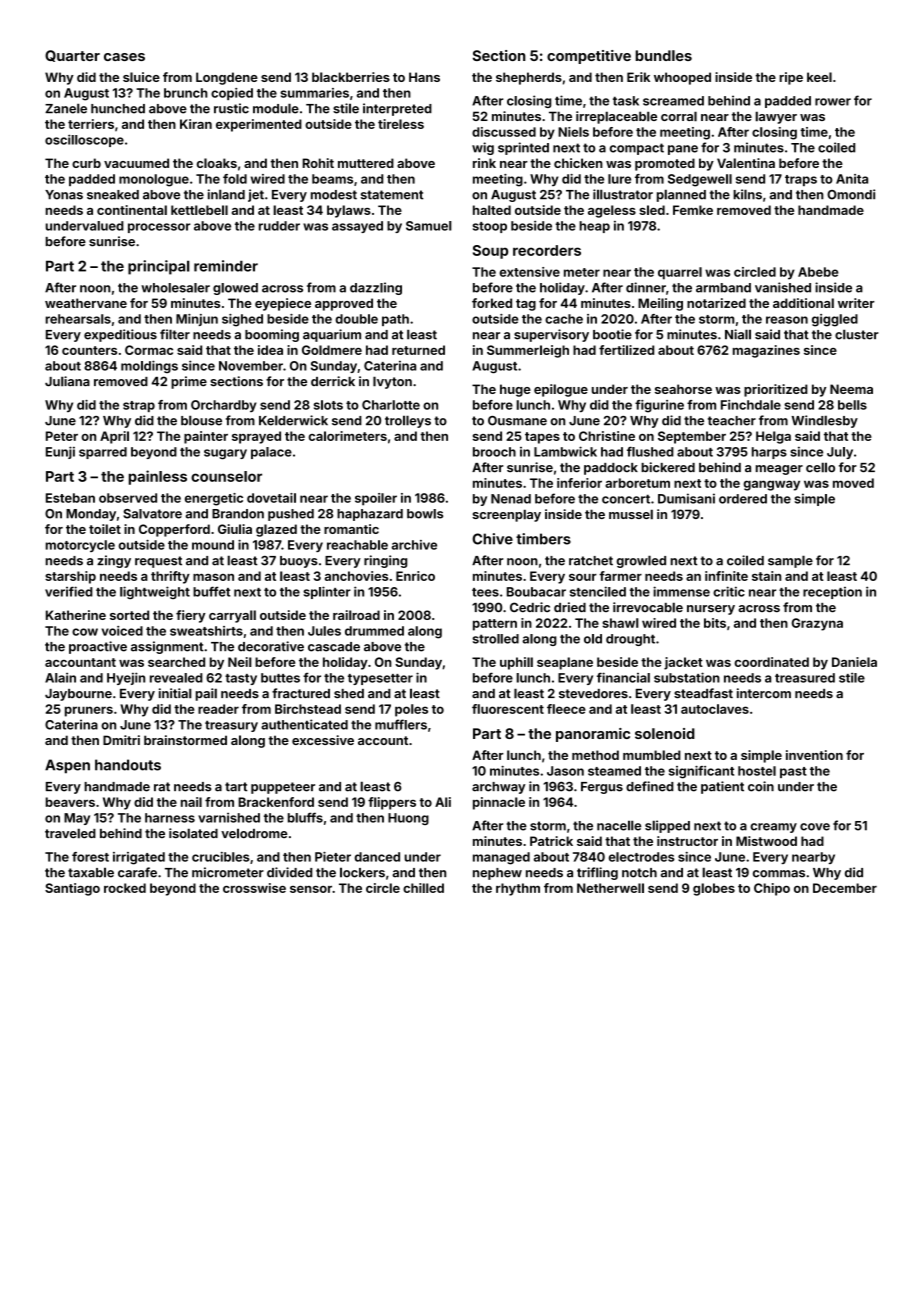 This screenshot has height=1308, width=924. What do you see at coordinates (738, 334) in the screenshot?
I see `Niall` at bounding box center [738, 334].
